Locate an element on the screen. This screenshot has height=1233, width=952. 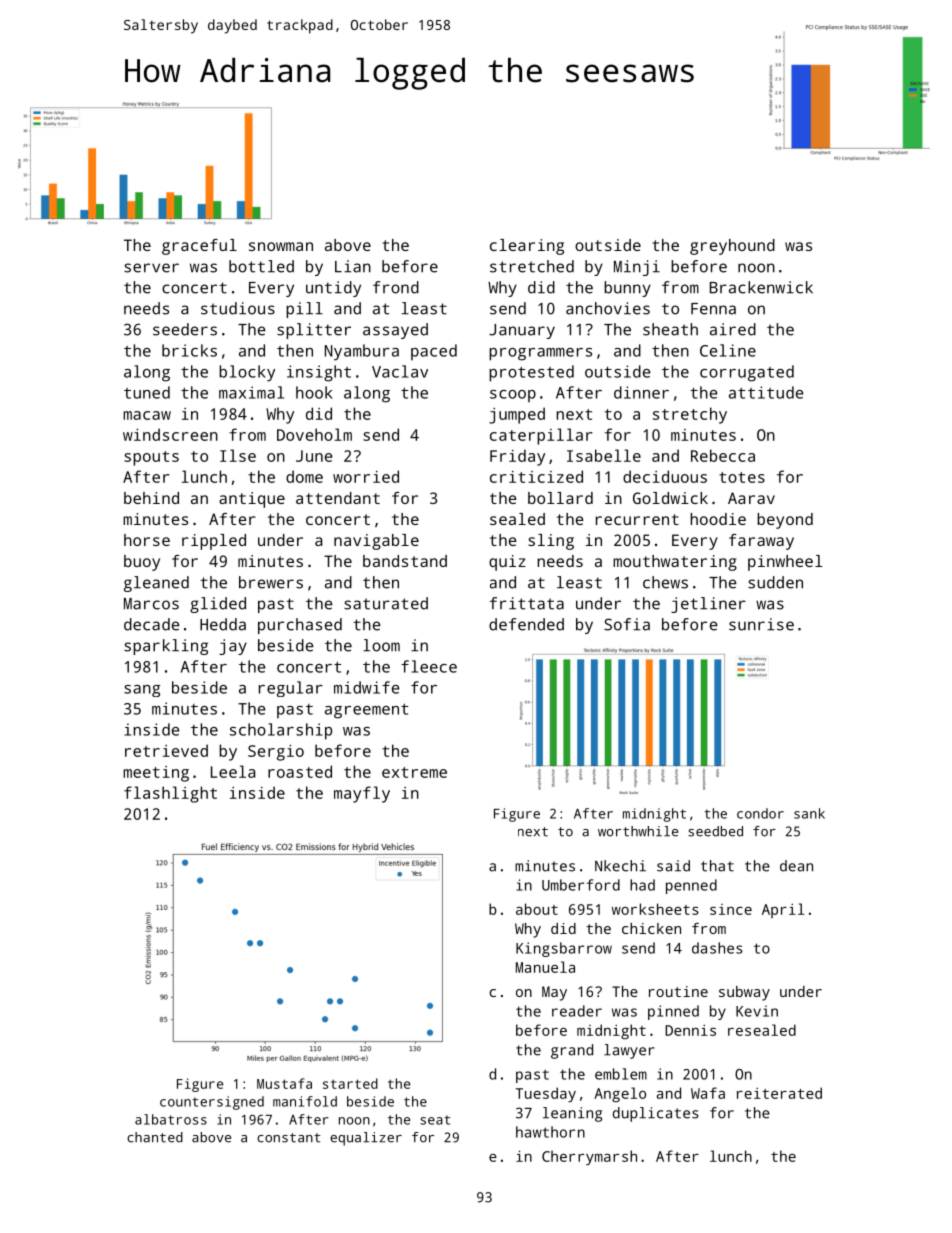
decade is located at coordinates (152, 624).
